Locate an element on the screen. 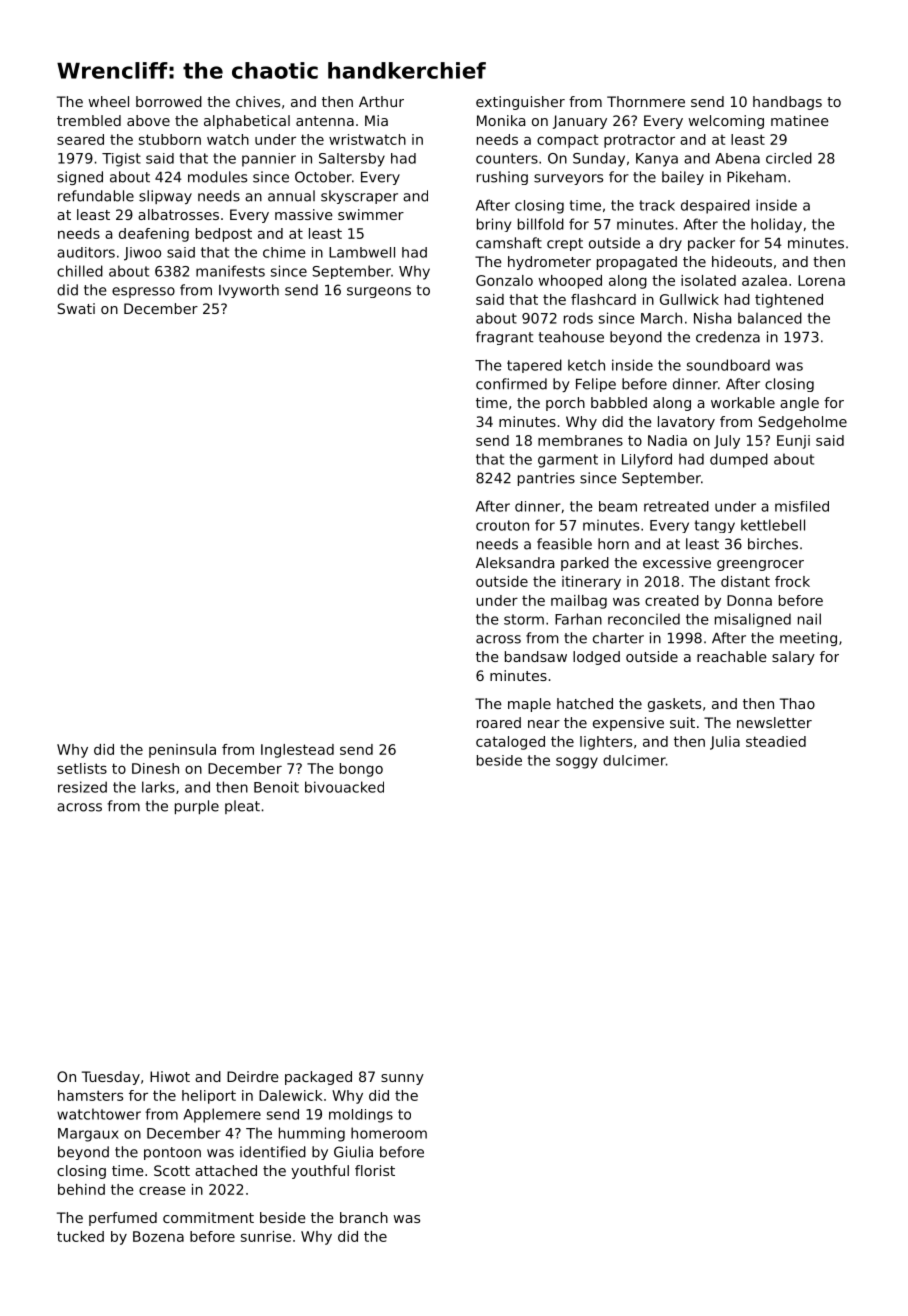 Image resolution: width=908 pixels, height=1316 pixels. Scott is located at coordinates (172, 1170).
